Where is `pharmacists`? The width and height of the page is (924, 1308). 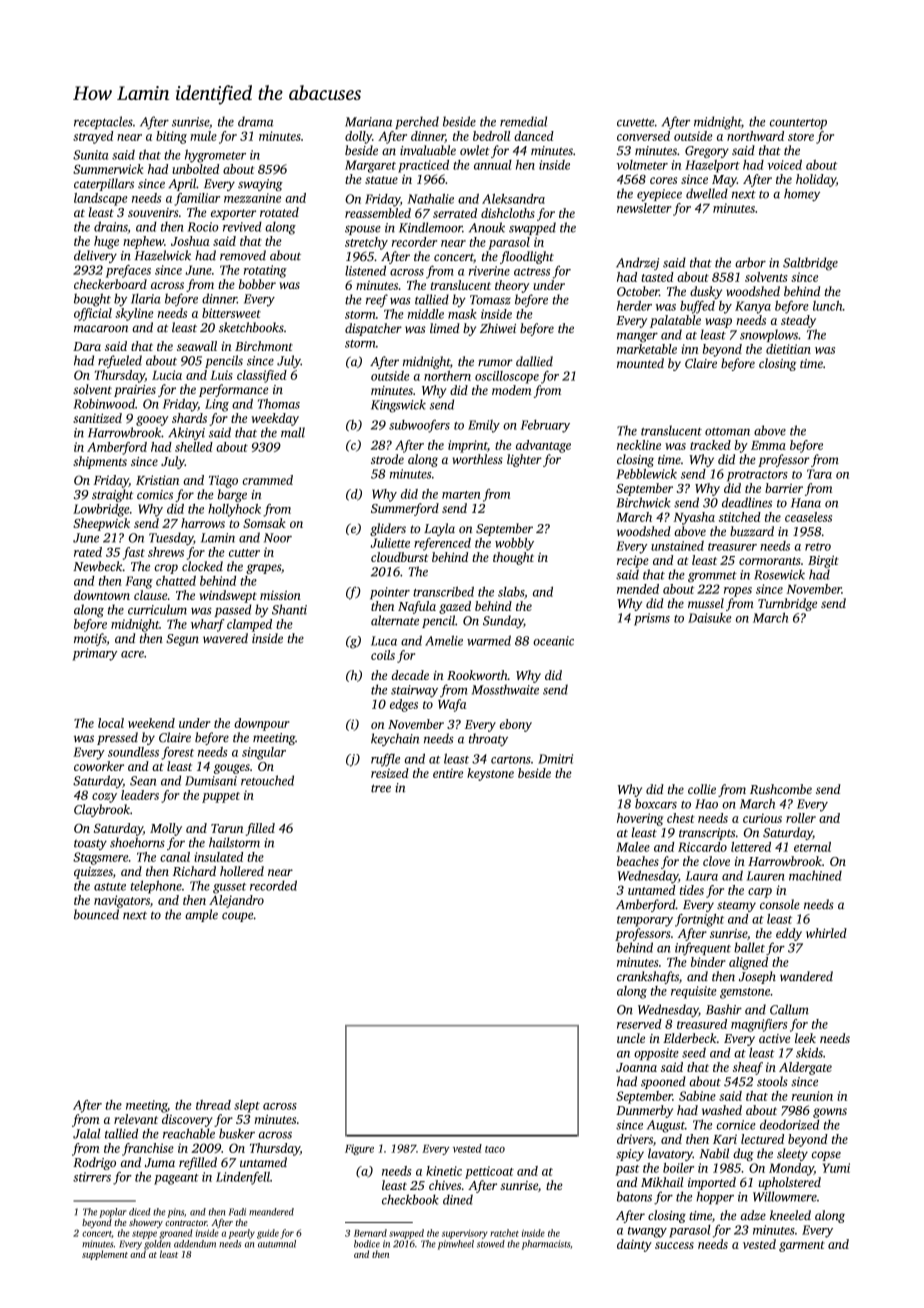 pharmacists is located at coordinates (546, 1245).
